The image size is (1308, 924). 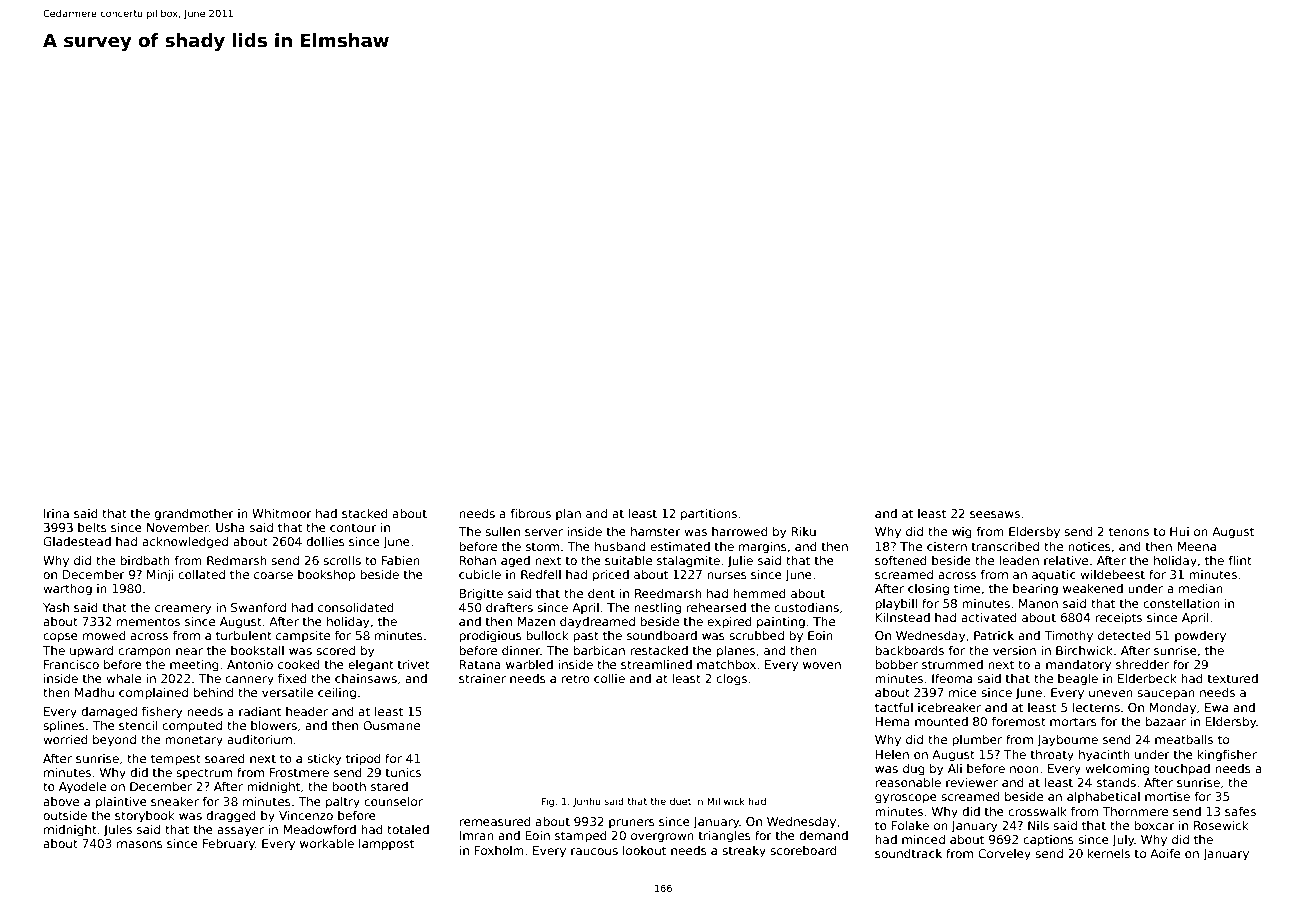 What do you see at coordinates (67, 590) in the image?
I see `warthog` at bounding box center [67, 590].
